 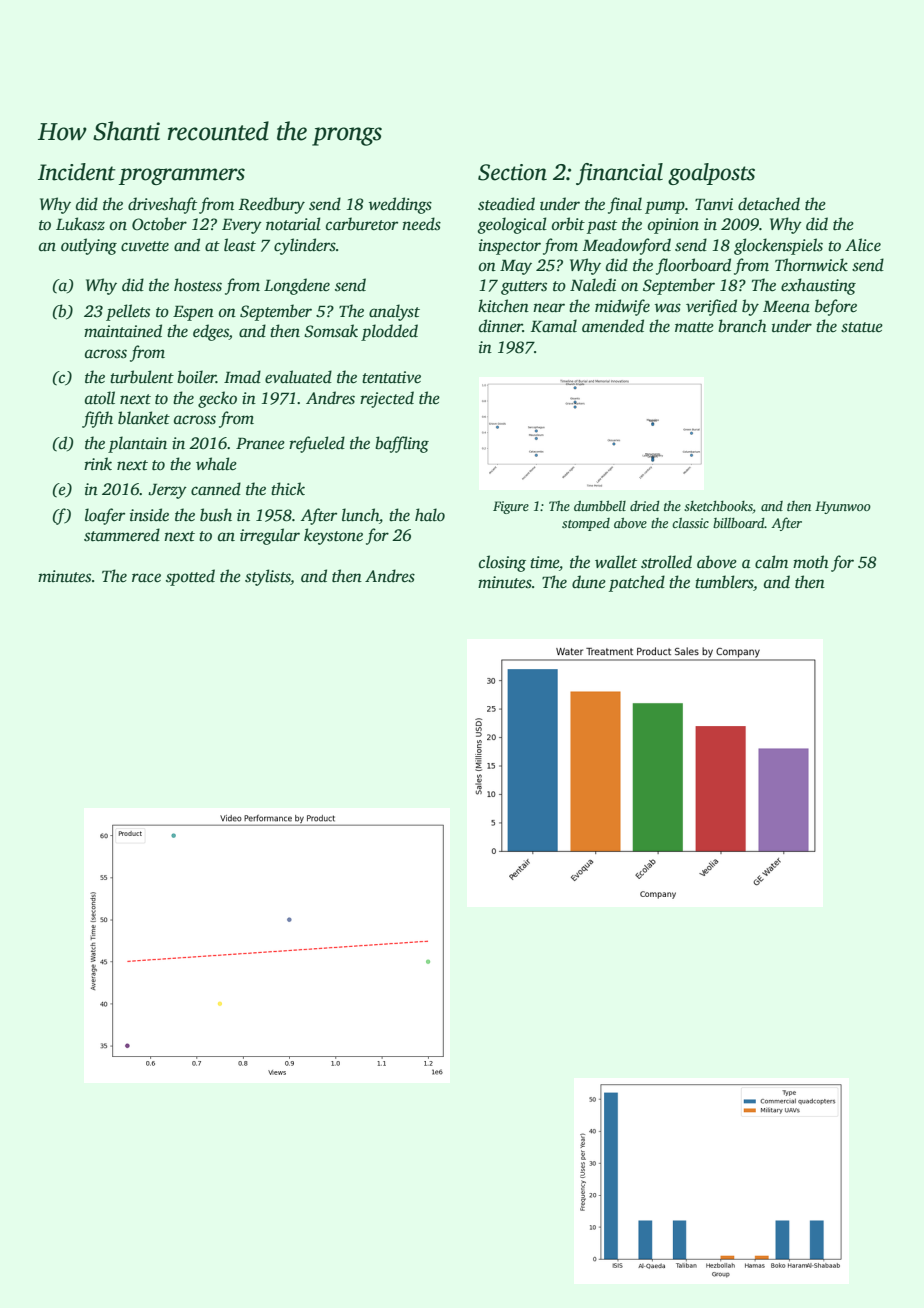 What do you see at coordinates (196, 377) in the image?
I see `boiler` at bounding box center [196, 377].
